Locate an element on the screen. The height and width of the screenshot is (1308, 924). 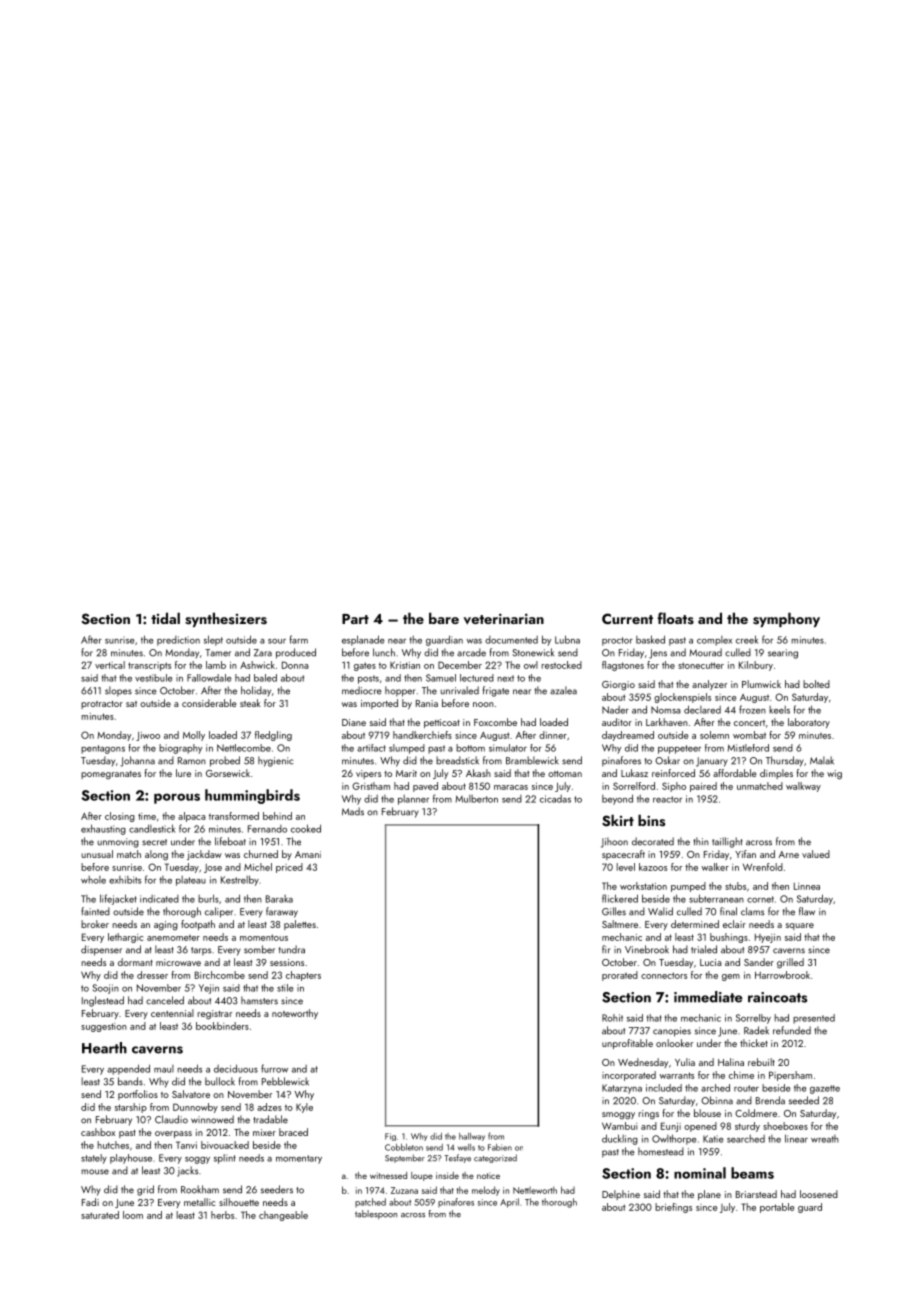
saturated is located at coordinates (100, 1215).
